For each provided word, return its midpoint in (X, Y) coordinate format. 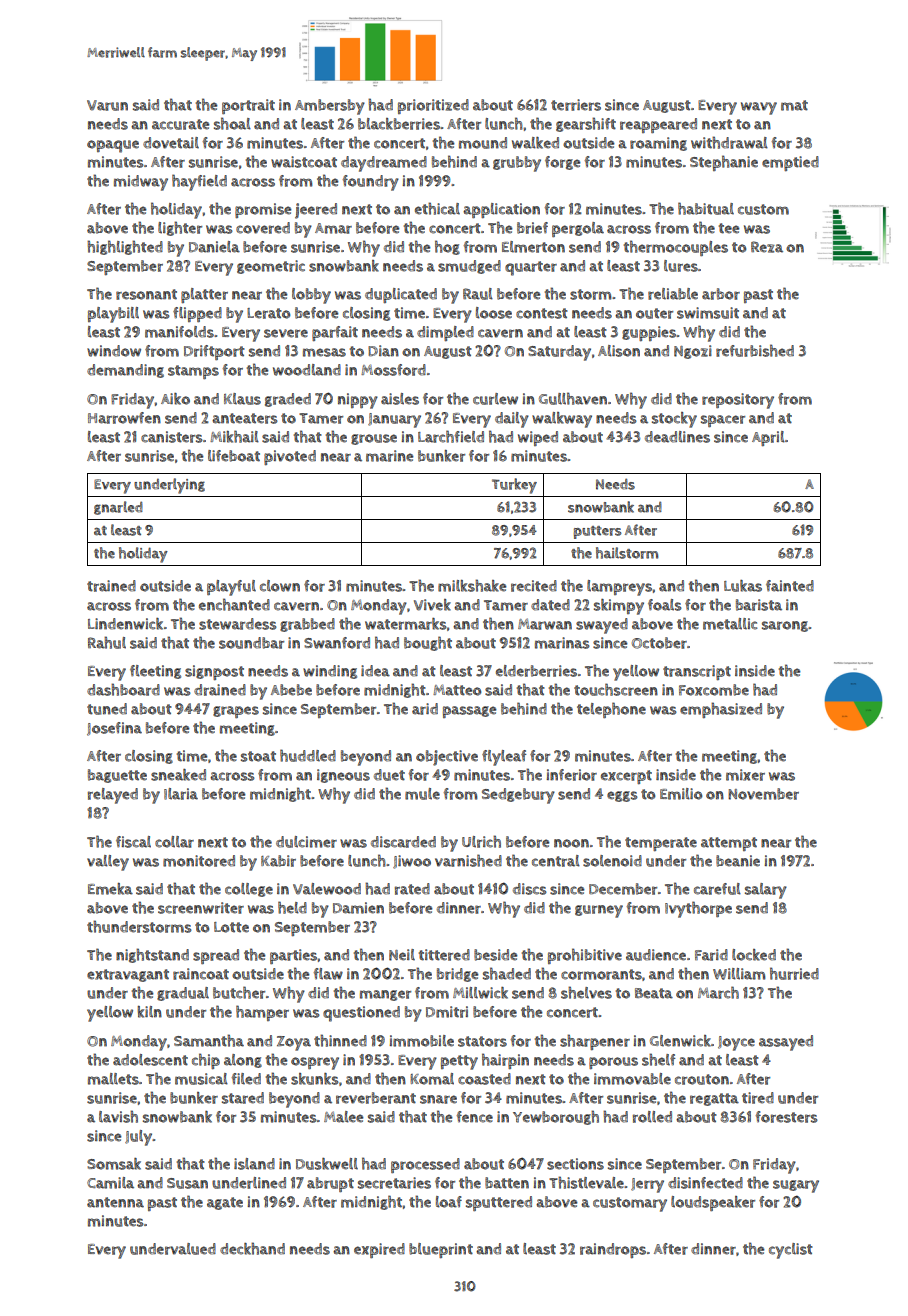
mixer (745, 775)
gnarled (118, 508)
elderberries (536, 671)
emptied (790, 163)
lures (681, 266)
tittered (444, 955)
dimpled (445, 333)
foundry (371, 183)
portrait (248, 106)
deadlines (677, 437)
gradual (183, 994)
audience (656, 955)
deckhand (252, 1248)
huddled (308, 755)
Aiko (175, 399)
